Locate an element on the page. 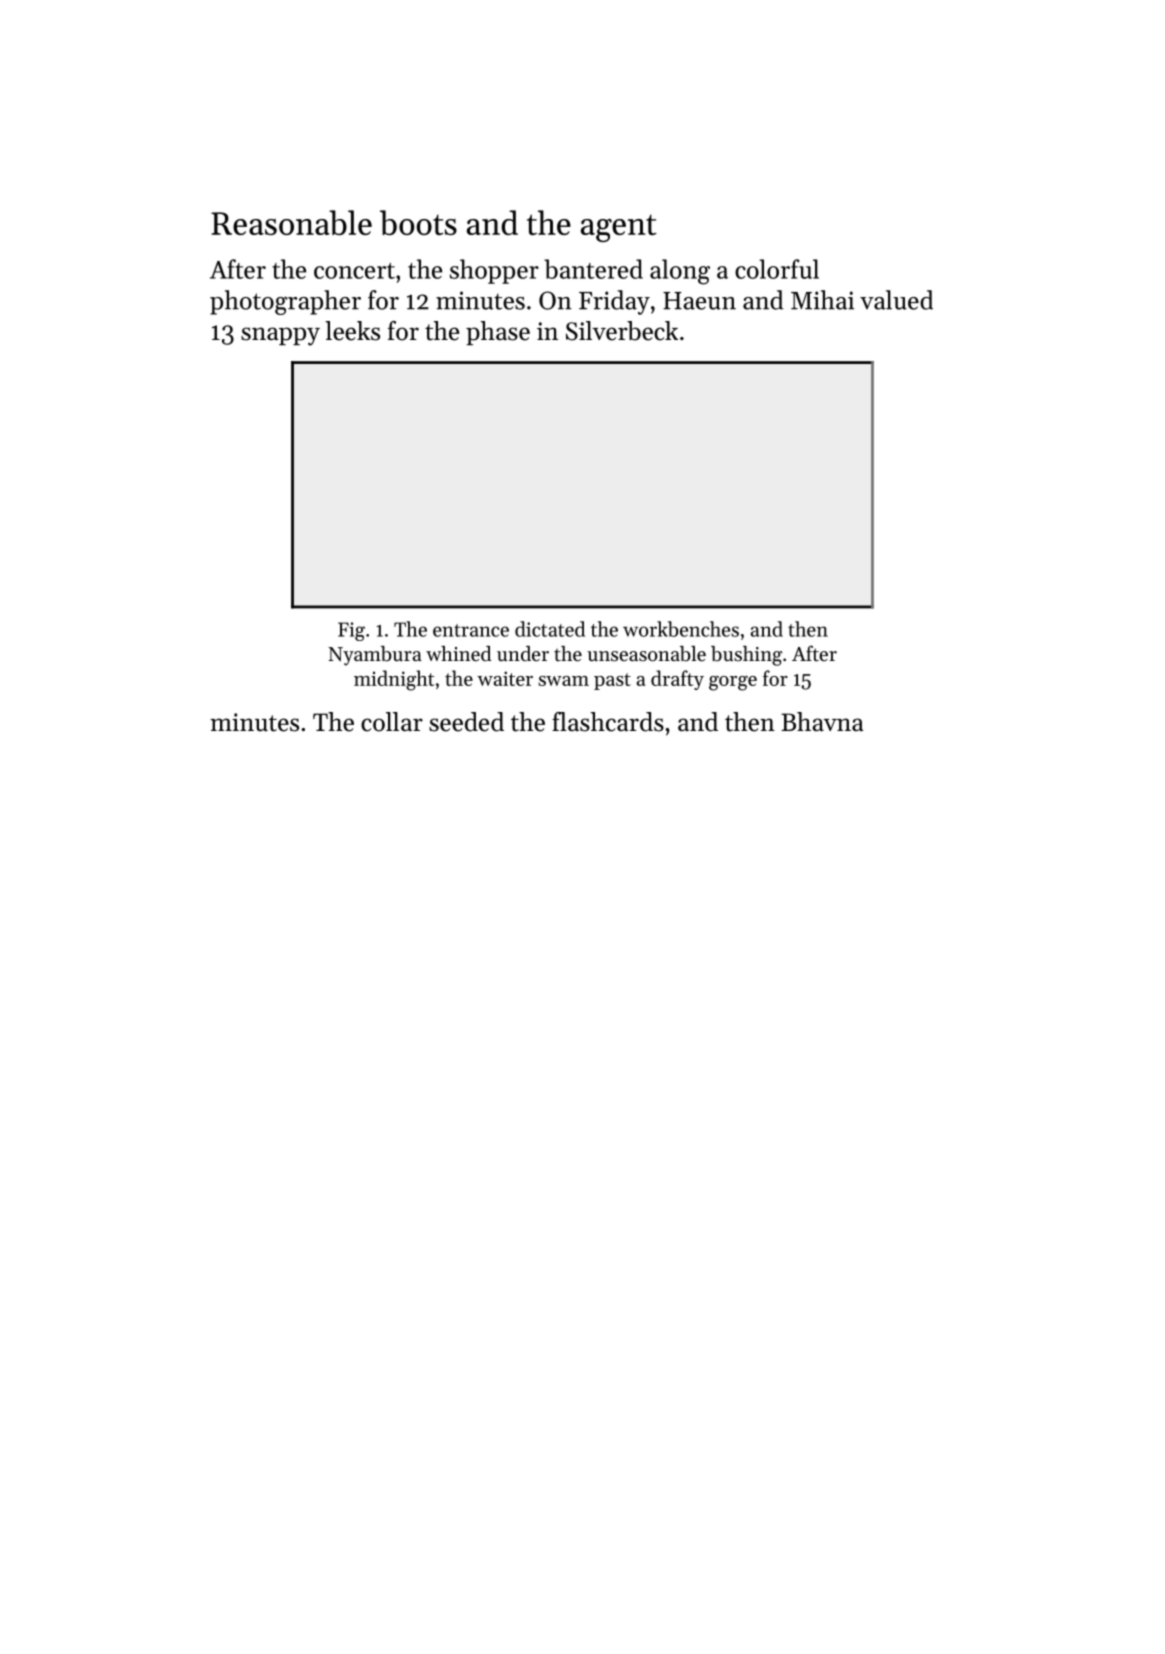 This image has height=1654, width=1165. Nyambura is located at coordinates (375, 656).
